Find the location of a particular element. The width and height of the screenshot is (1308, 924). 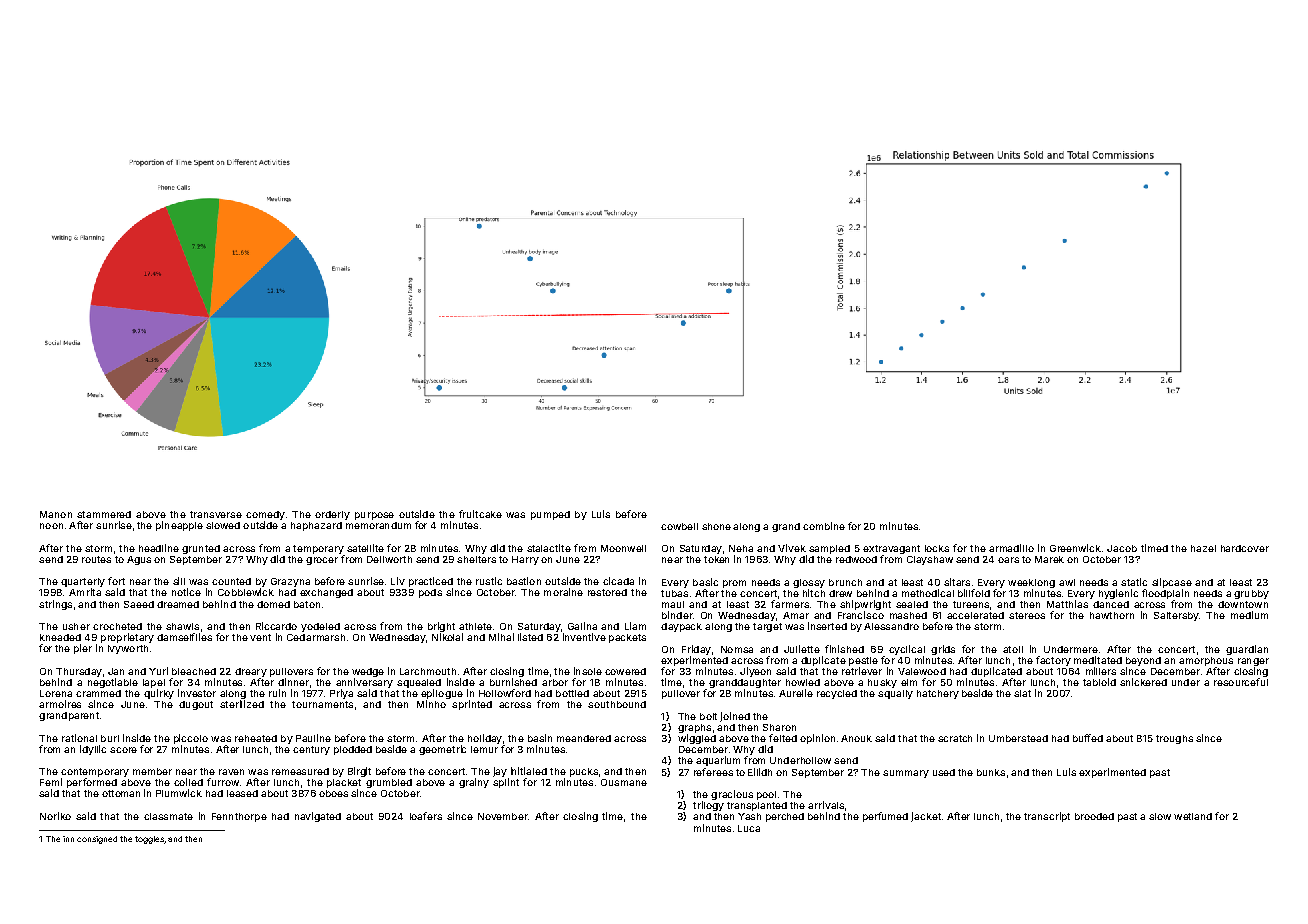

navigated is located at coordinates (318, 817).
